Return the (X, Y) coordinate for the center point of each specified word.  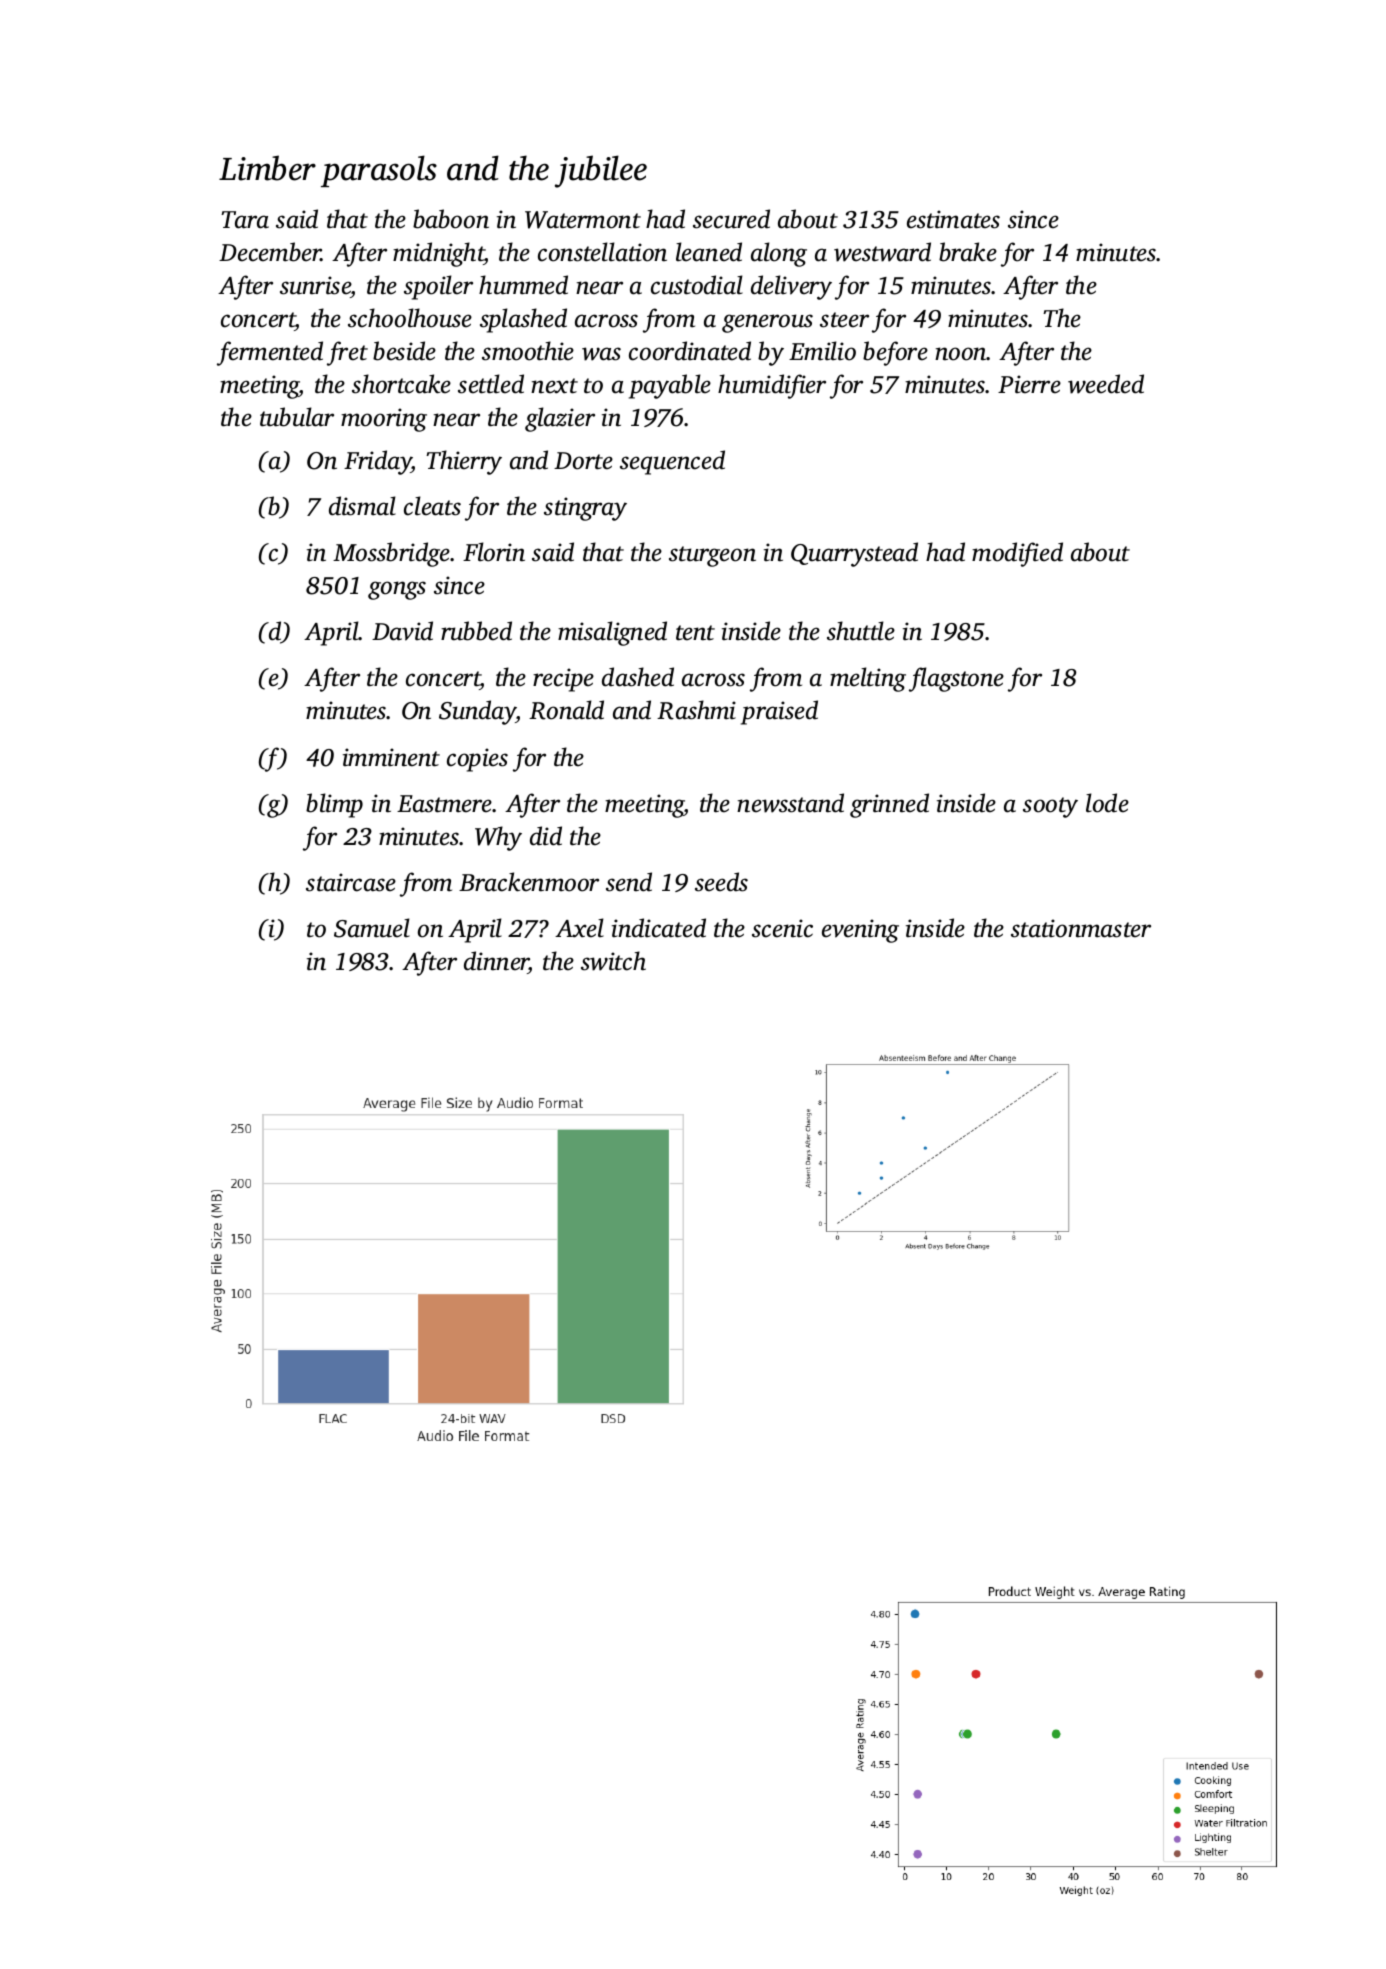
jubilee (601, 171)
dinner (496, 962)
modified (1017, 554)
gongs (397, 590)
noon (961, 354)
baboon (451, 219)
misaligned (612, 633)
